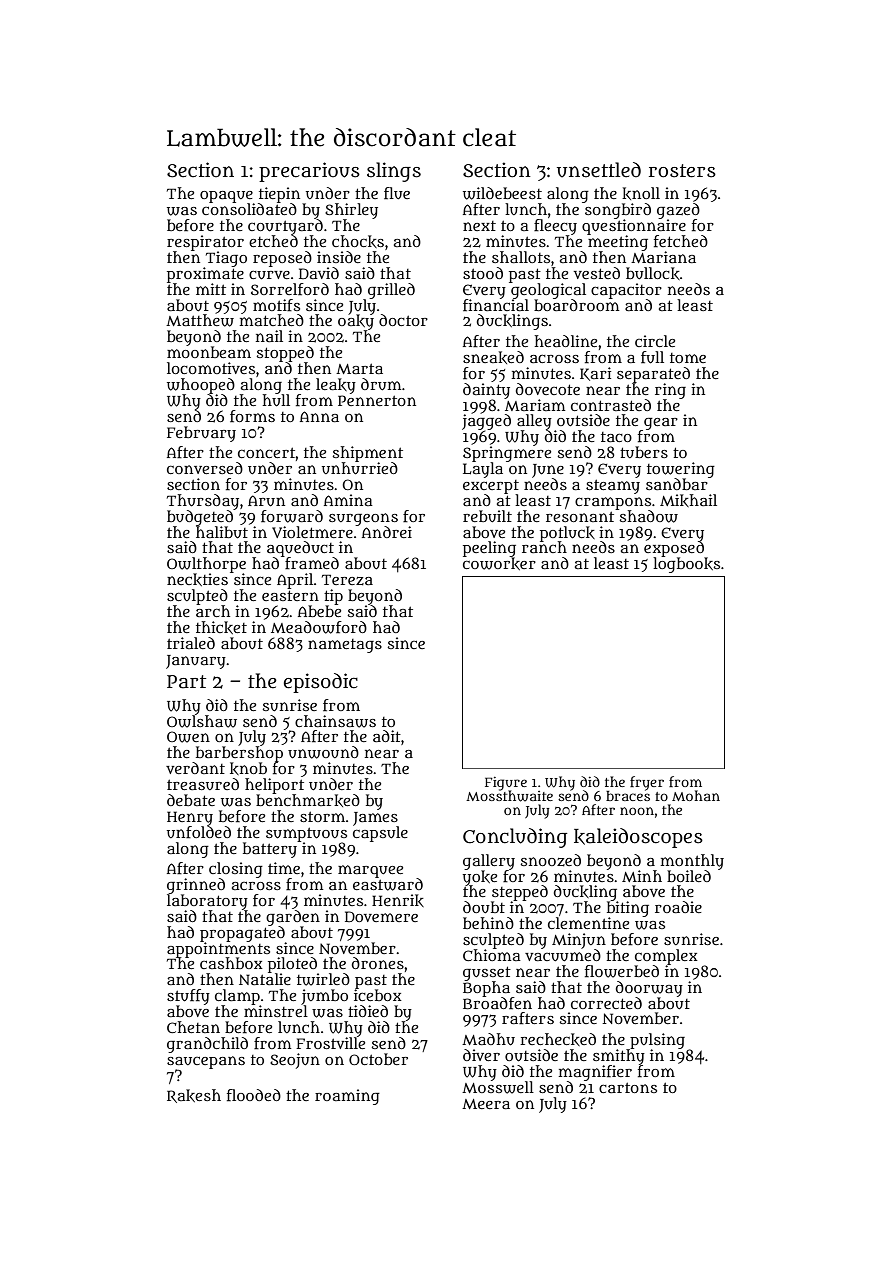  What do you see at coordinates (394, 172) in the screenshot?
I see `slings` at bounding box center [394, 172].
